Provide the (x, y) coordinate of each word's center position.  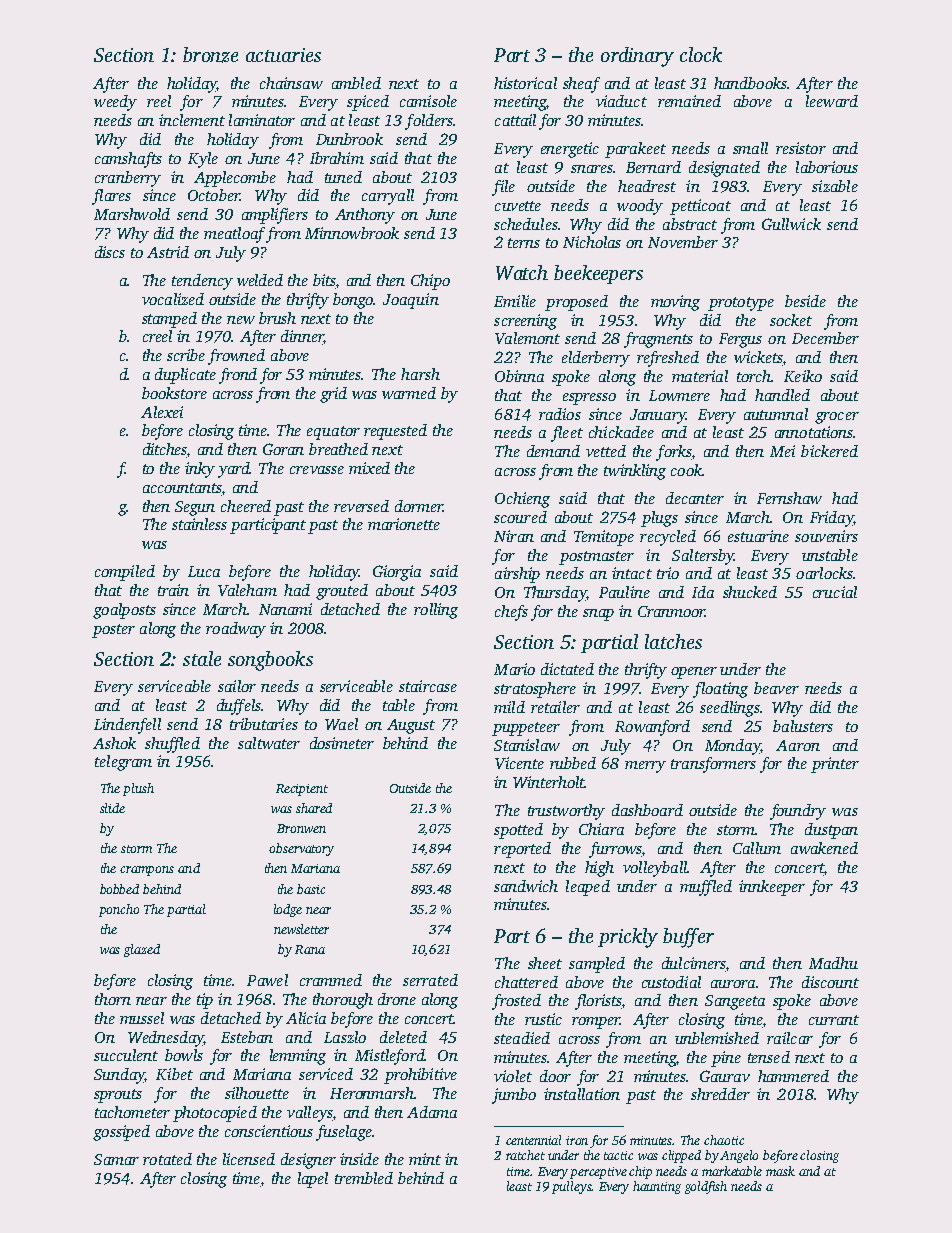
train (173, 590)
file (503, 188)
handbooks (750, 83)
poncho (119, 910)
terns (524, 243)
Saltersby (703, 557)
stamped (169, 320)
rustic (543, 1019)
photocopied (215, 1114)
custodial (671, 982)
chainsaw (291, 83)
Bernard (653, 167)
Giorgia (397, 573)
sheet (545, 963)
